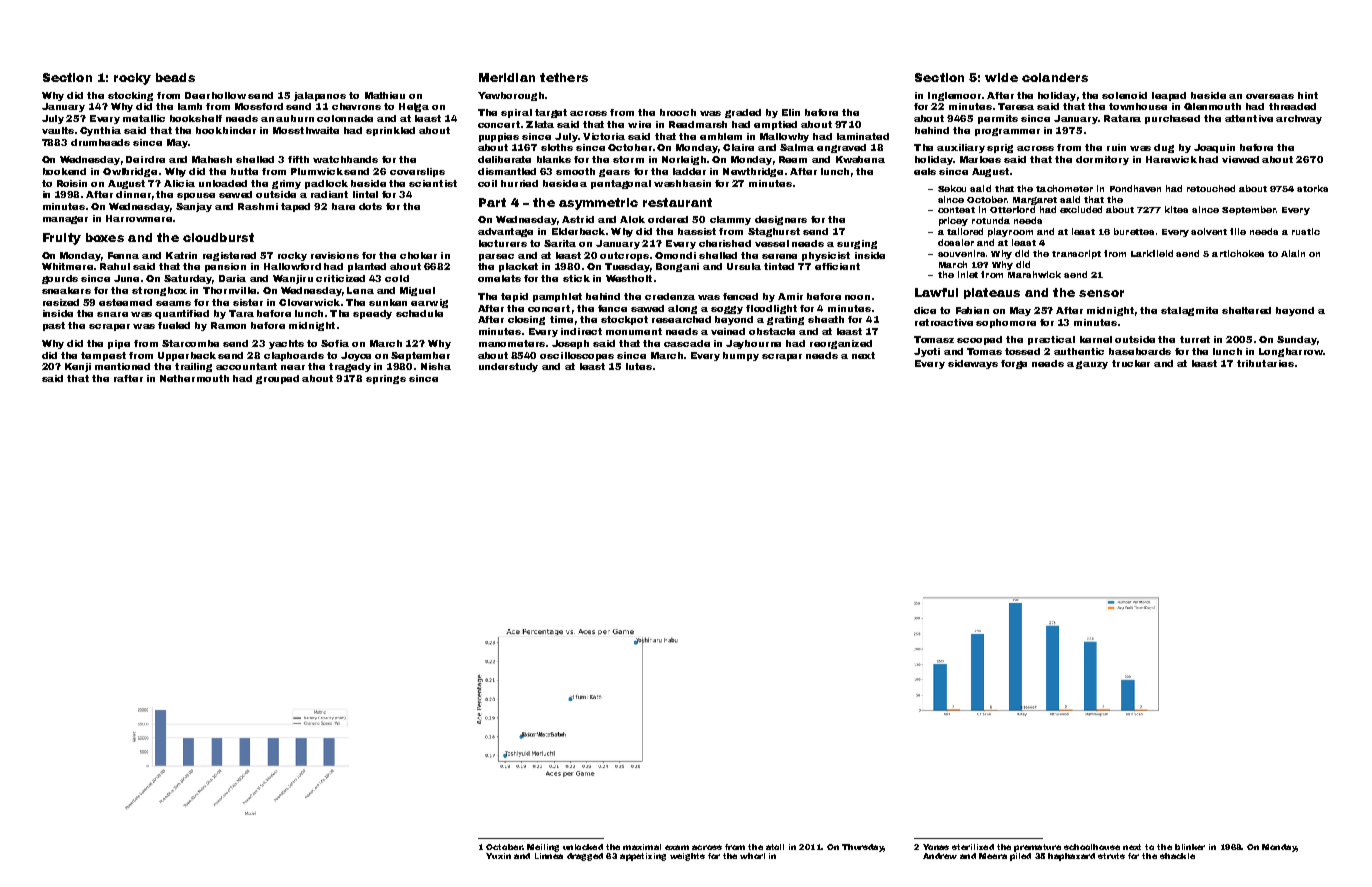 The height and width of the screenshot is (887, 1372). What do you see at coordinates (1014, 364) in the screenshot?
I see `forge` at bounding box center [1014, 364].
